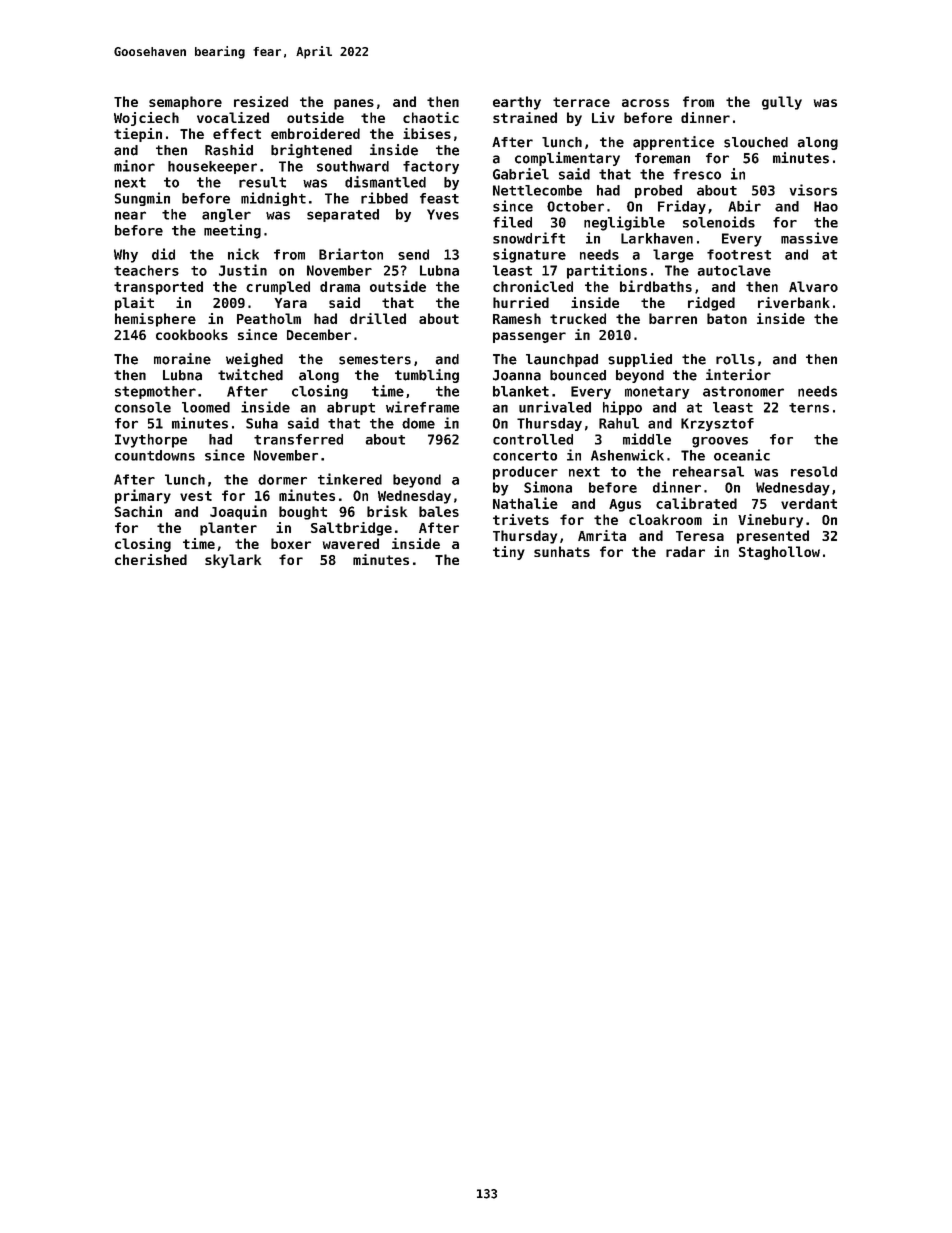 This screenshot has height=1233, width=952. Describe the element at coordinates (273, 199) in the screenshot. I see `midnight` at that location.
